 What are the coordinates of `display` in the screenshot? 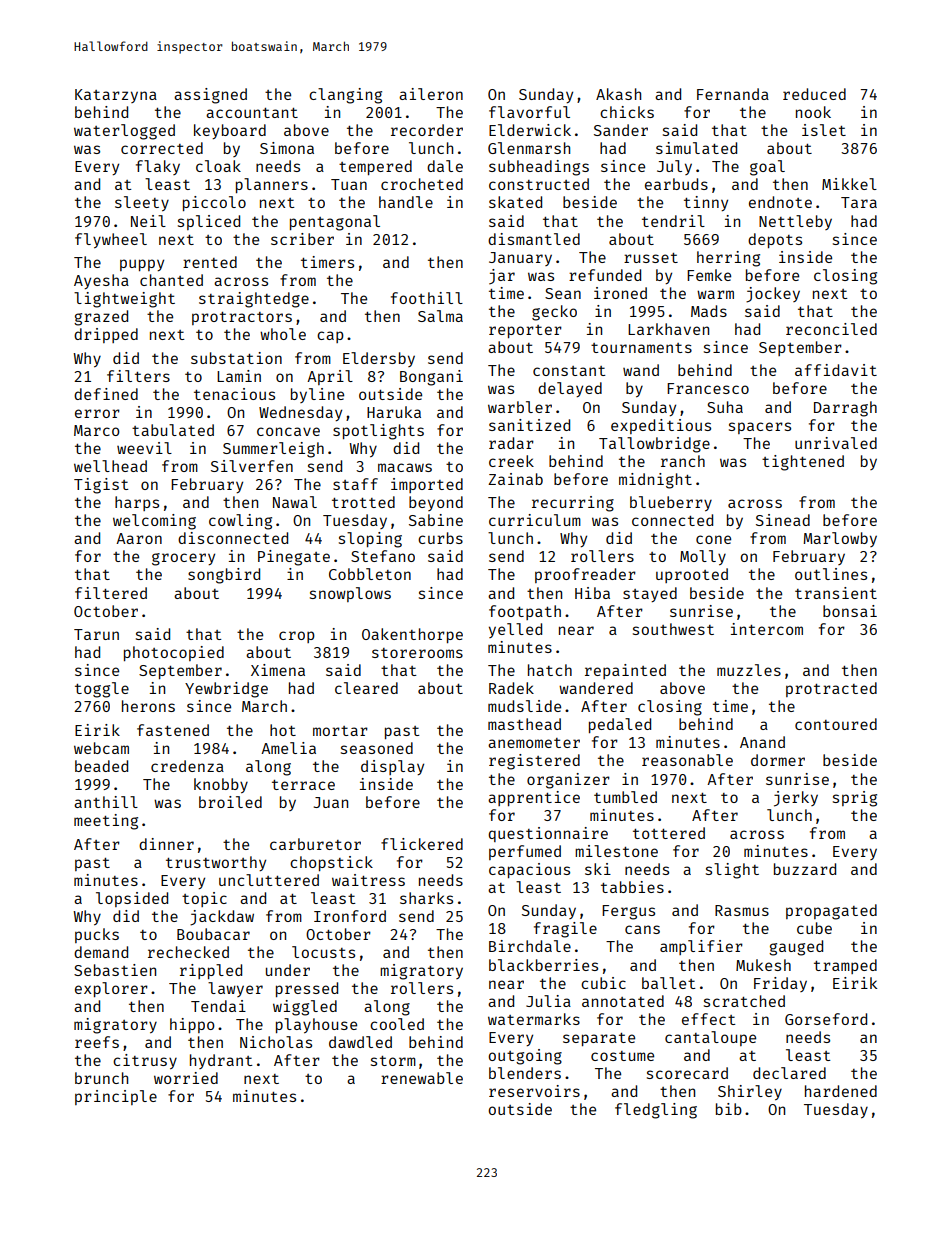 It's located at (392, 767).
